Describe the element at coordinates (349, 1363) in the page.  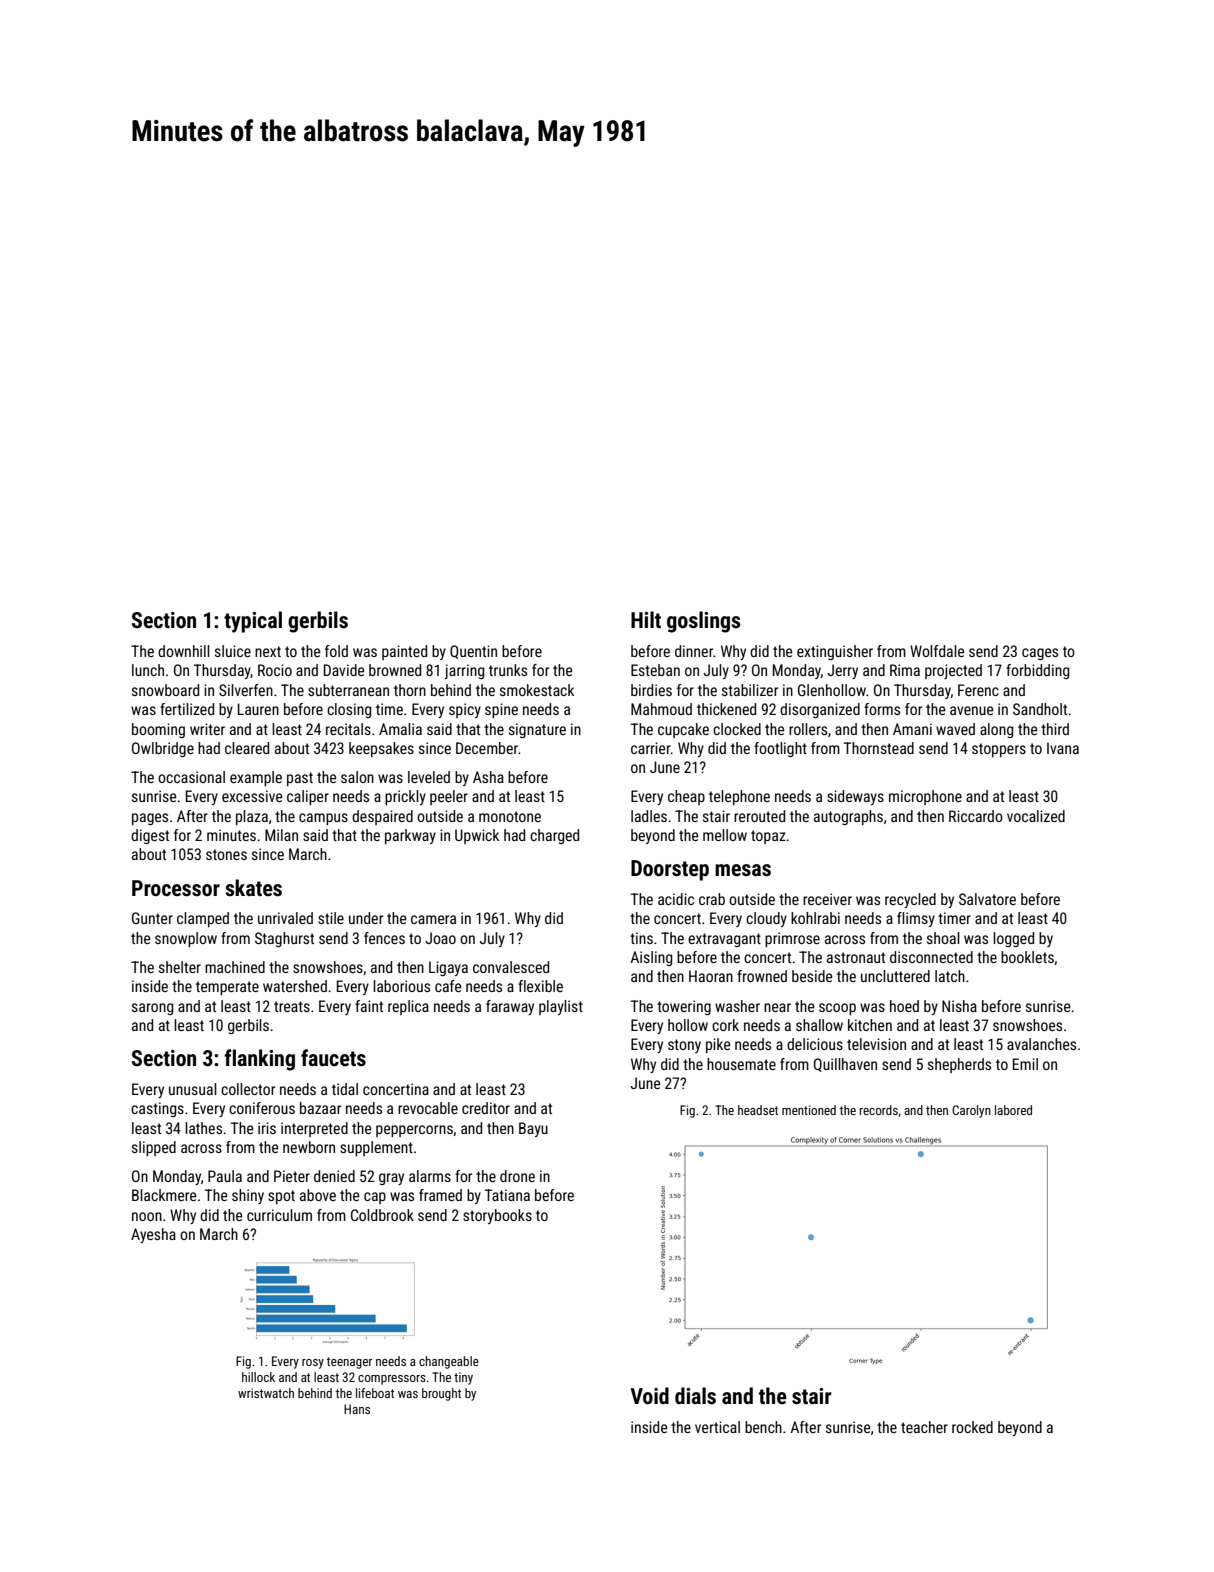
I see `teenager` at that location.
